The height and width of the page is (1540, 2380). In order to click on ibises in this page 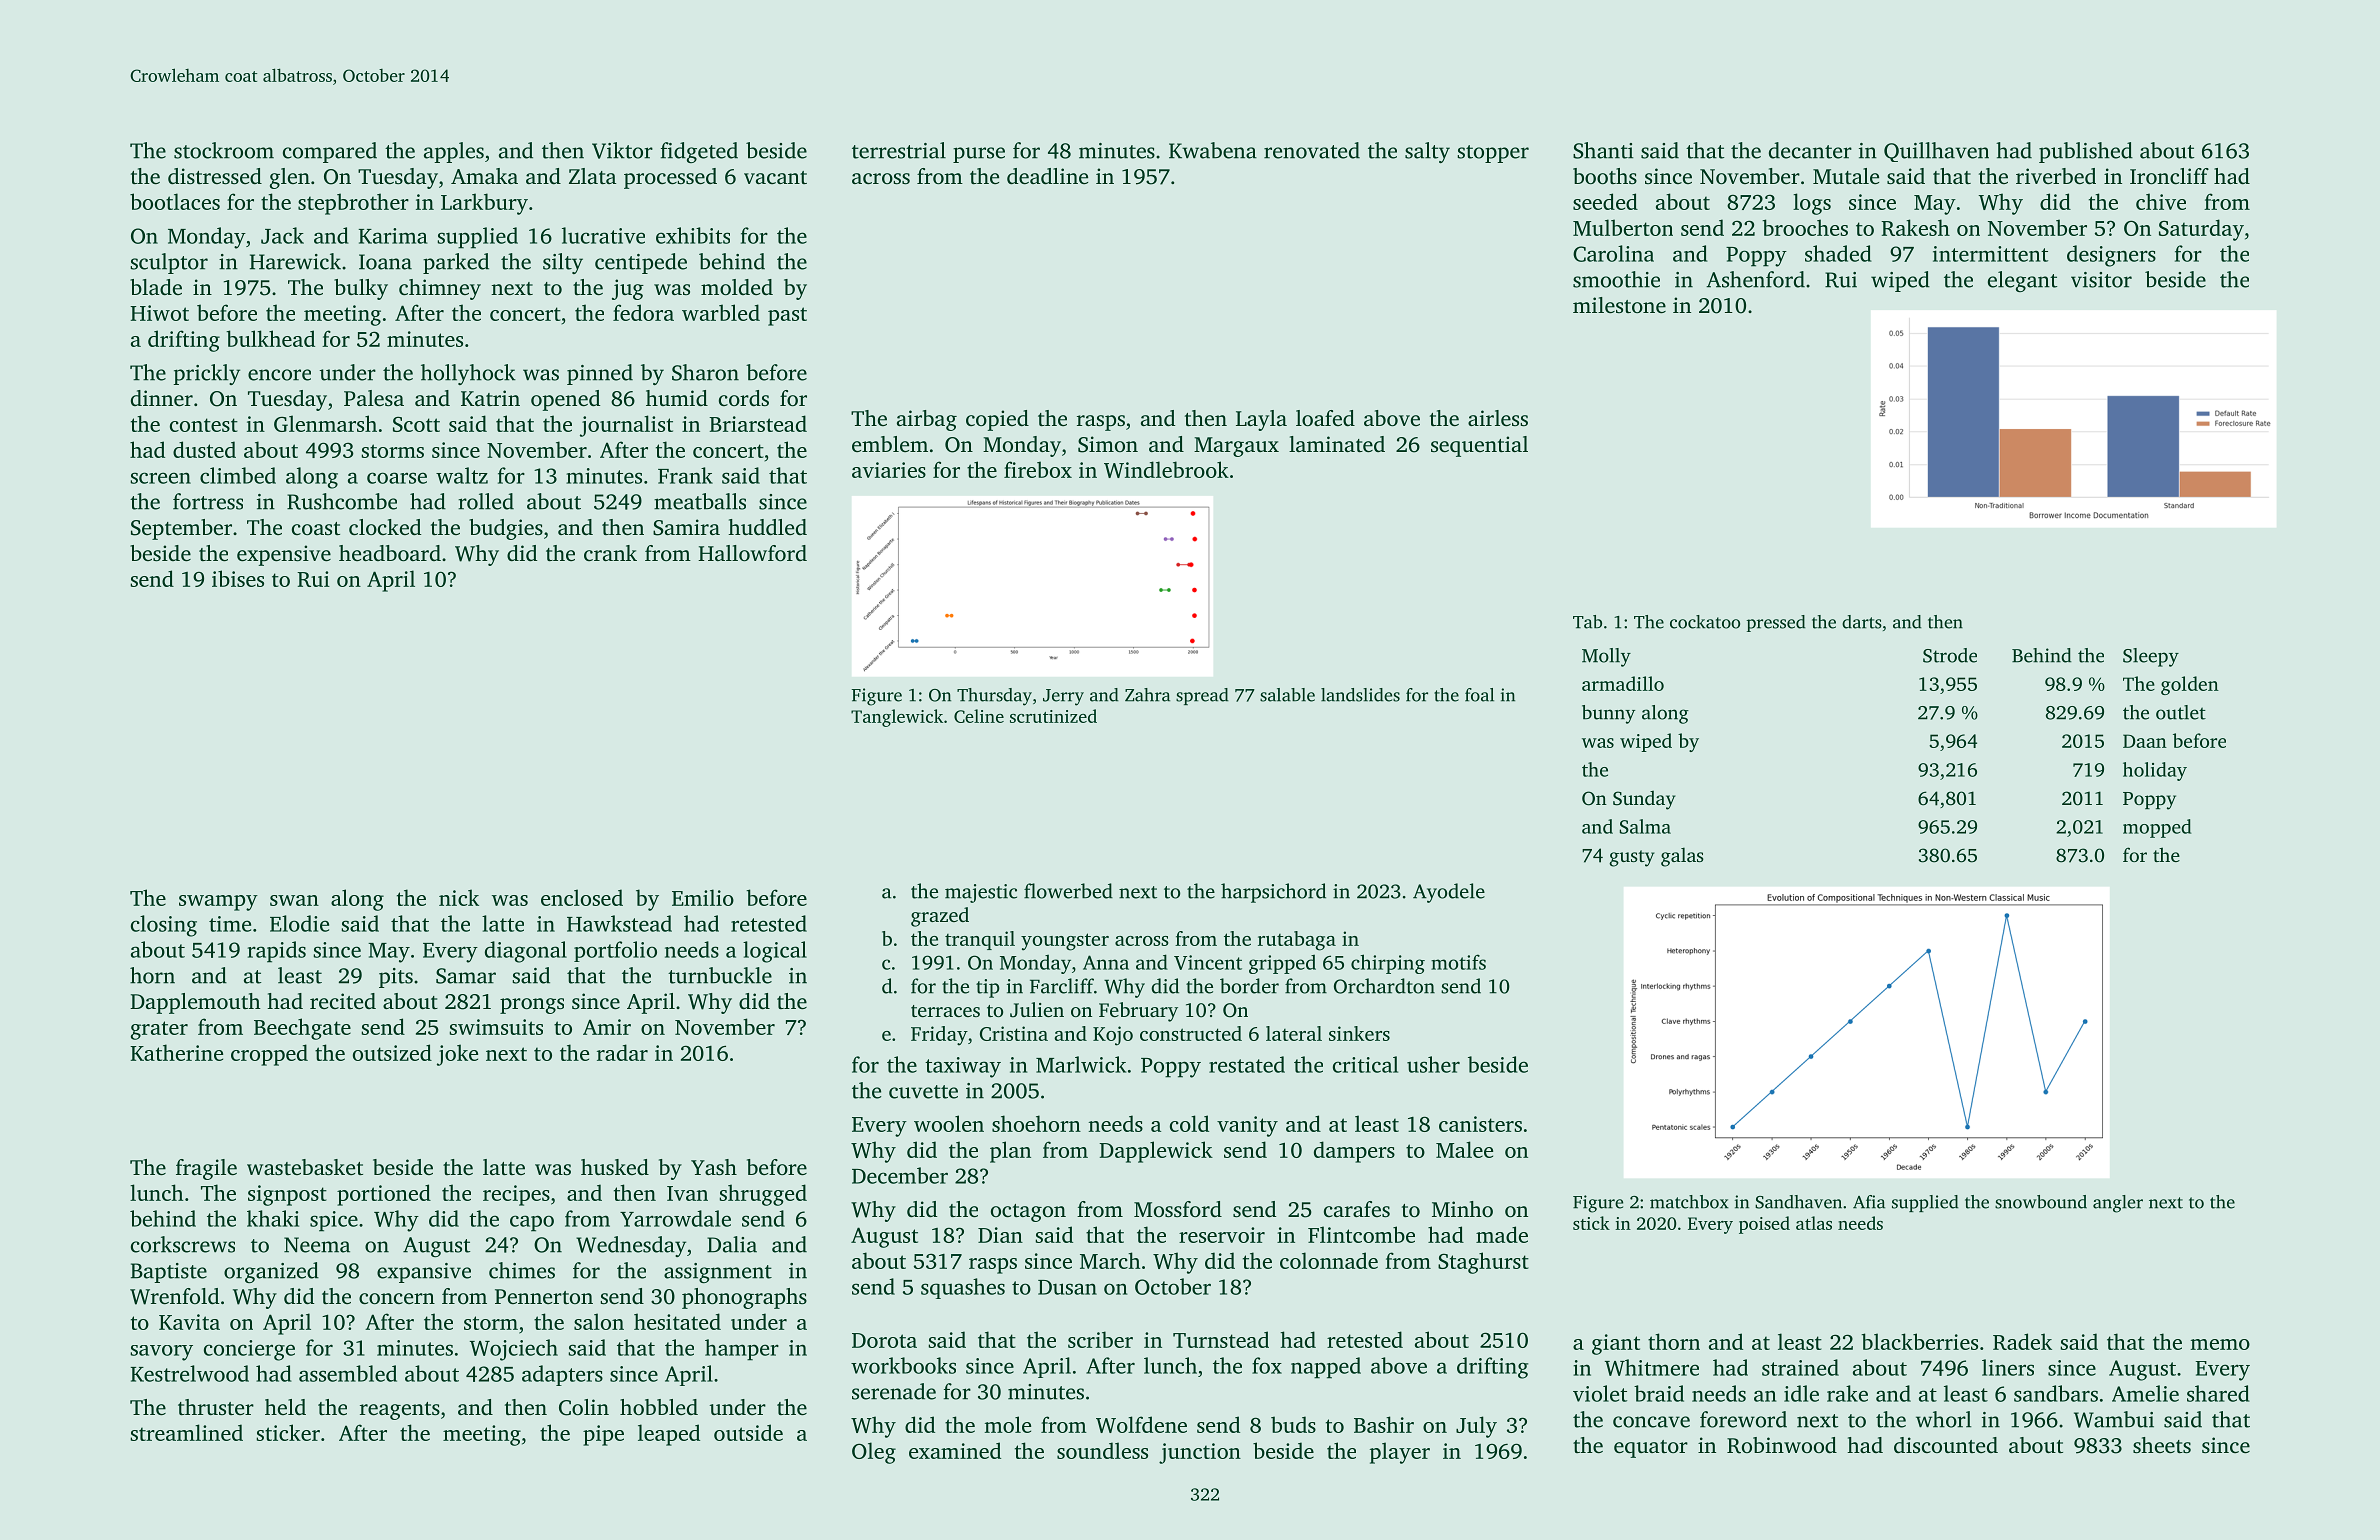, I will do `click(238, 578)`.
